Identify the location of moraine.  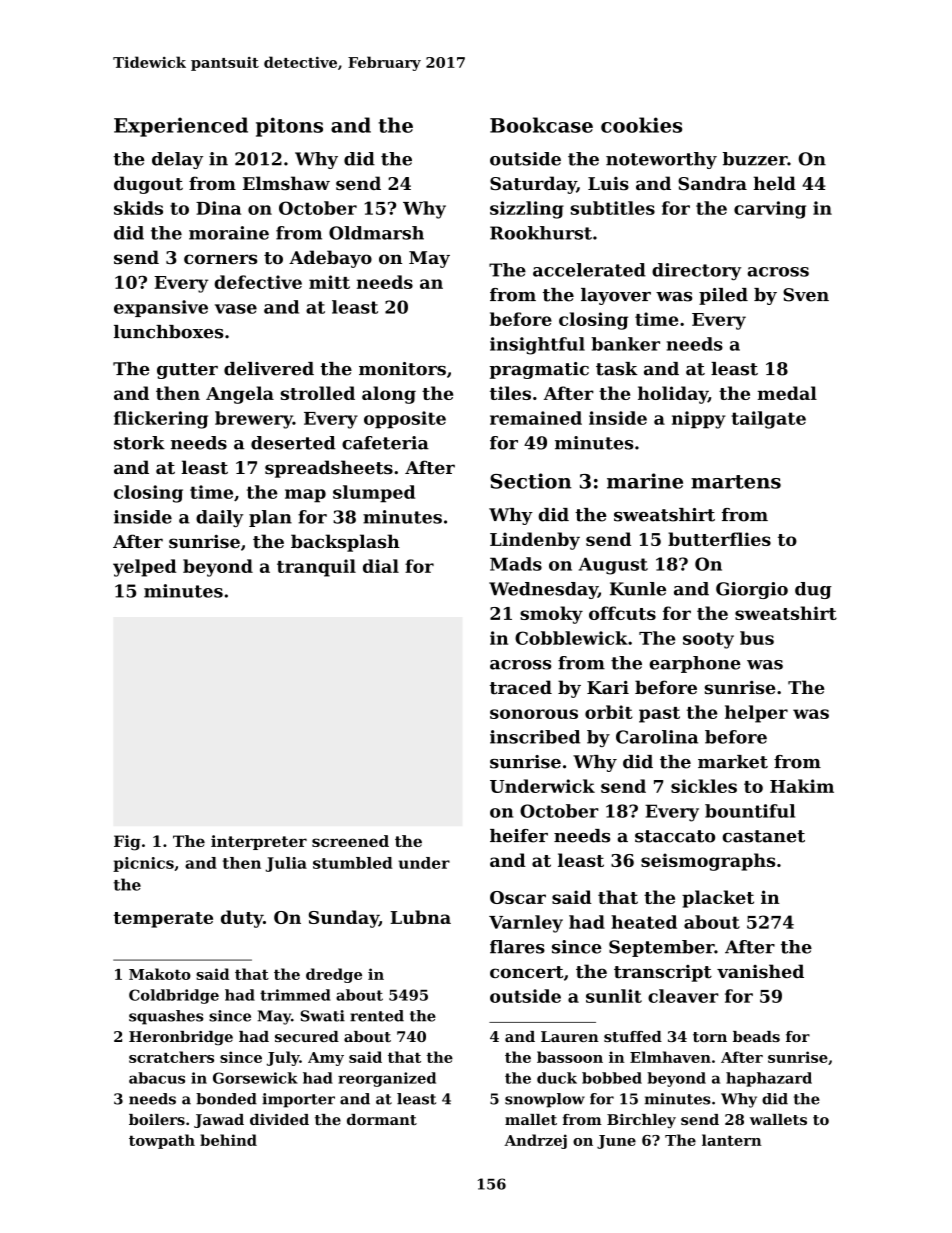
(229, 233).
